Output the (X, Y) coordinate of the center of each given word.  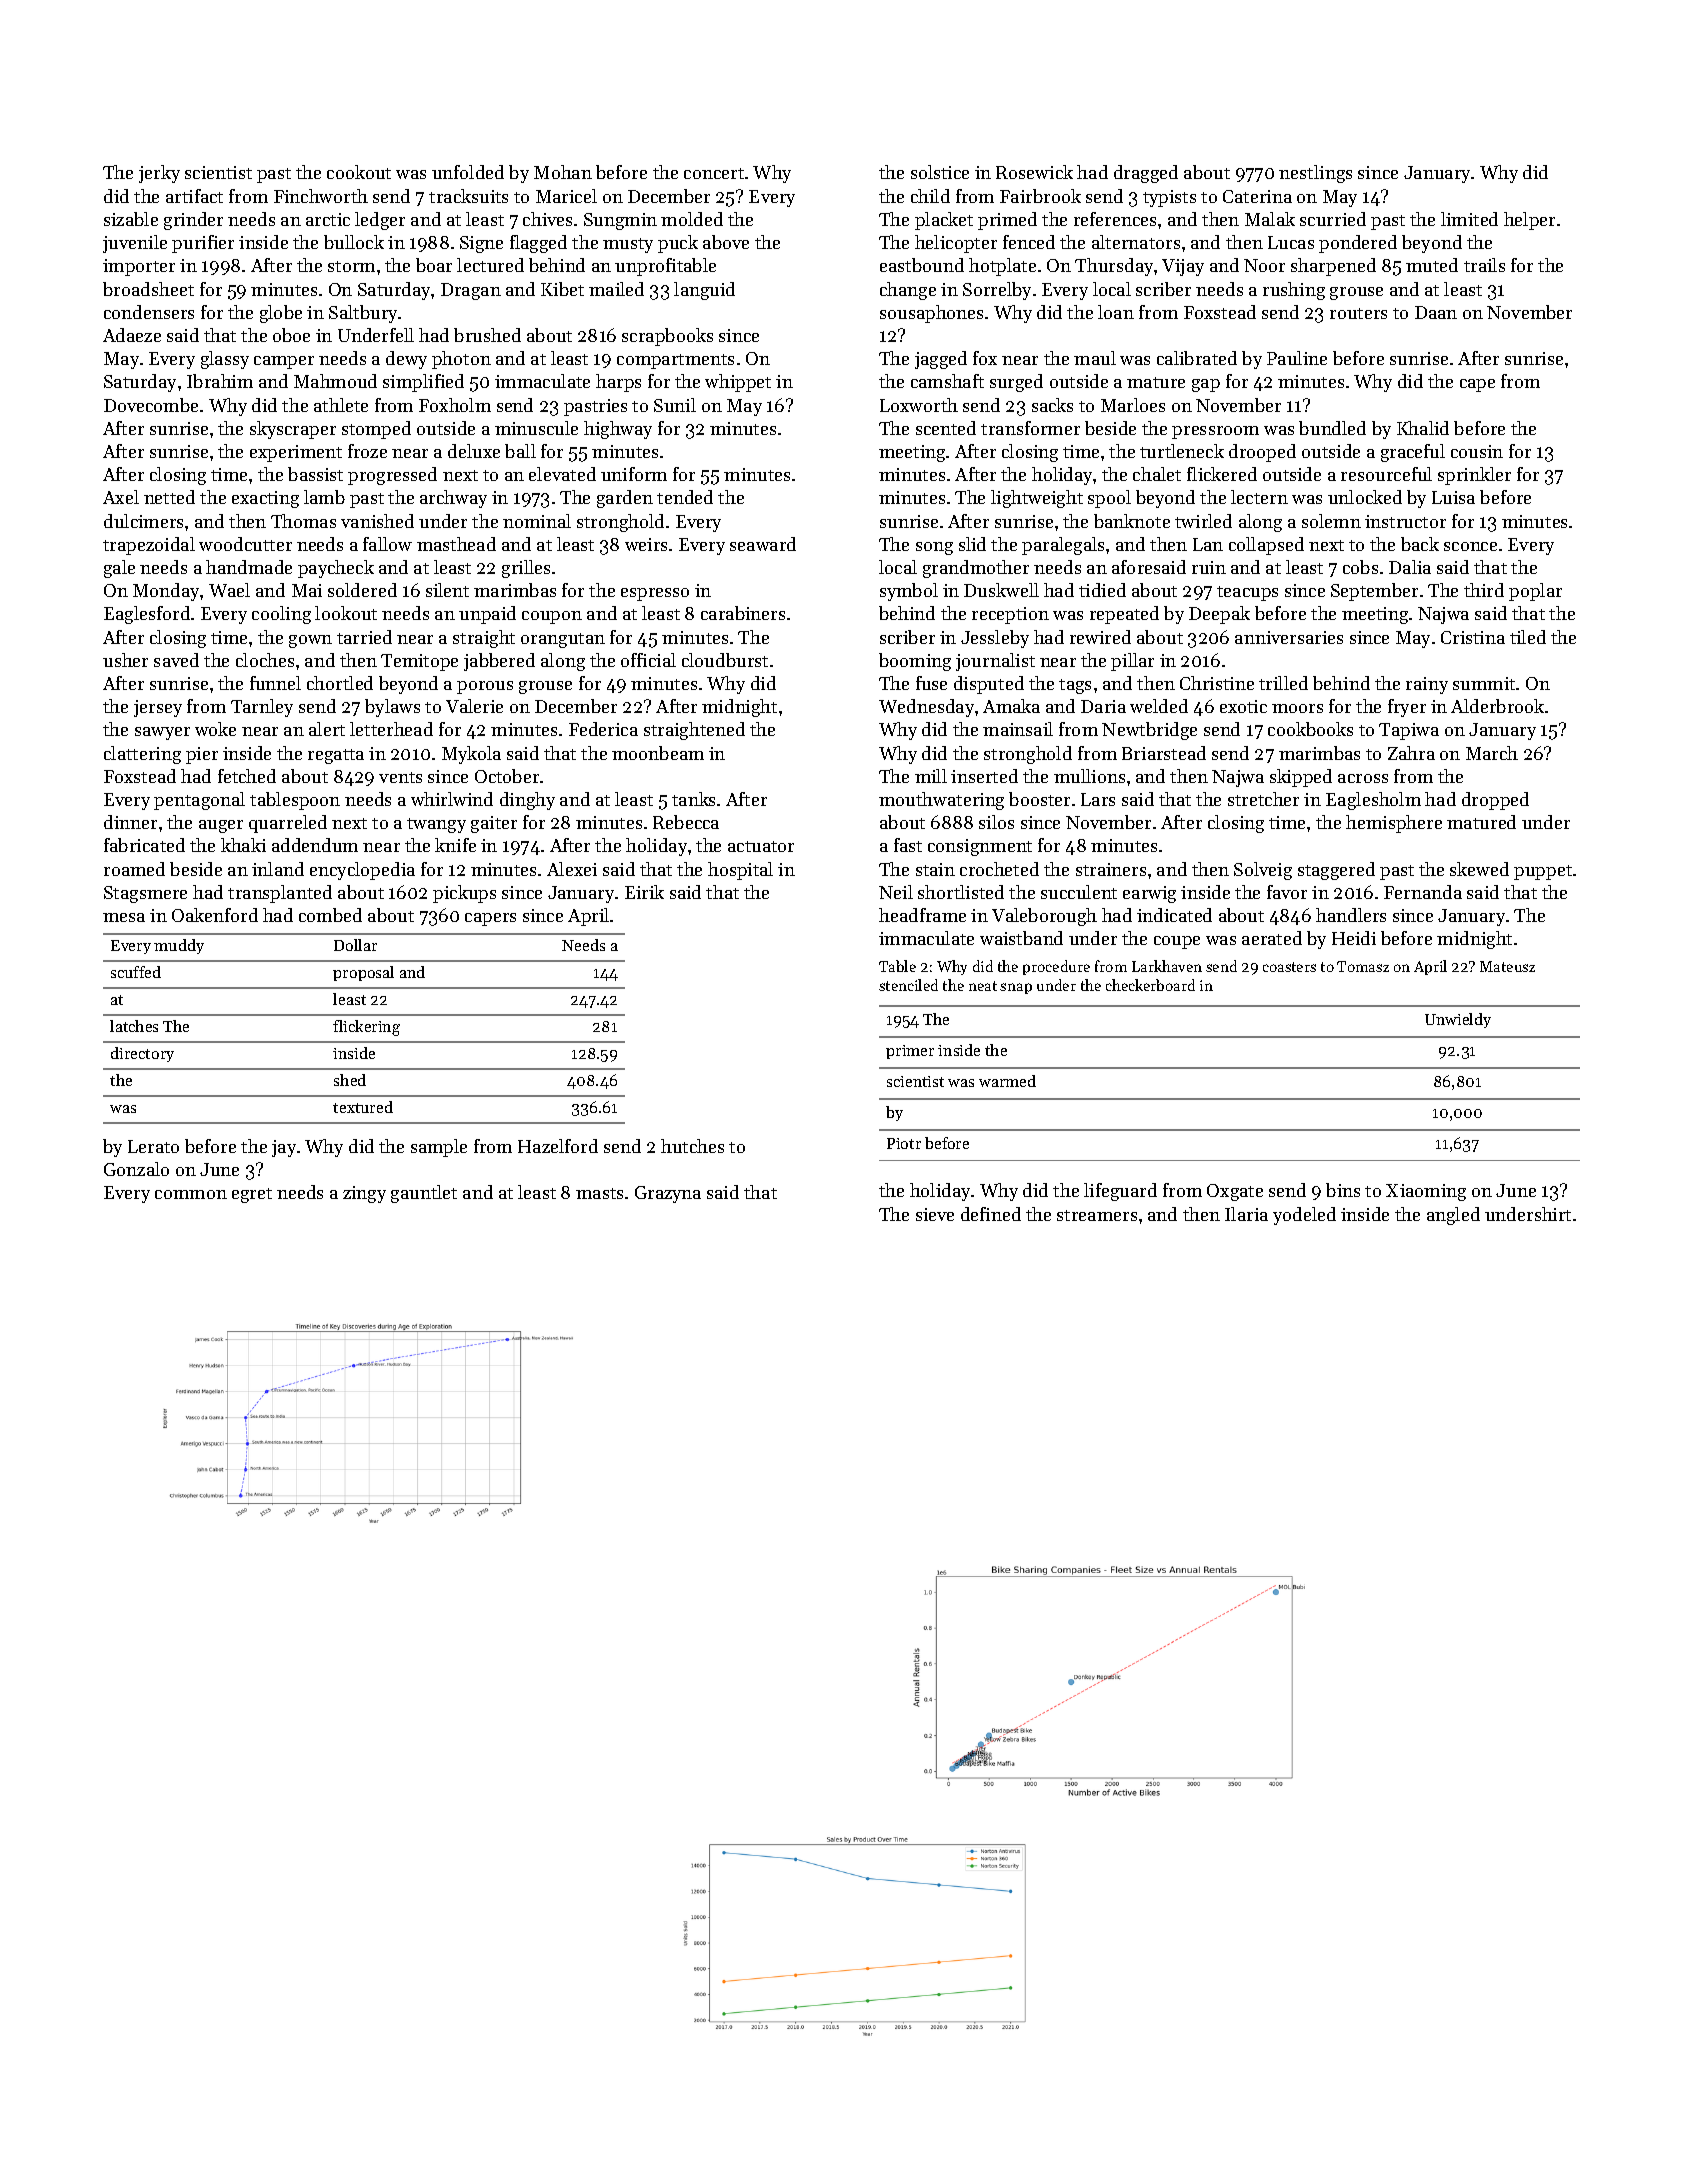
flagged (538, 244)
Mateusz (1507, 966)
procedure (1056, 967)
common (191, 1194)
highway (618, 430)
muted (1432, 265)
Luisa (1453, 497)
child (930, 196)
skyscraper (293, 430)
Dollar (355, 945)
